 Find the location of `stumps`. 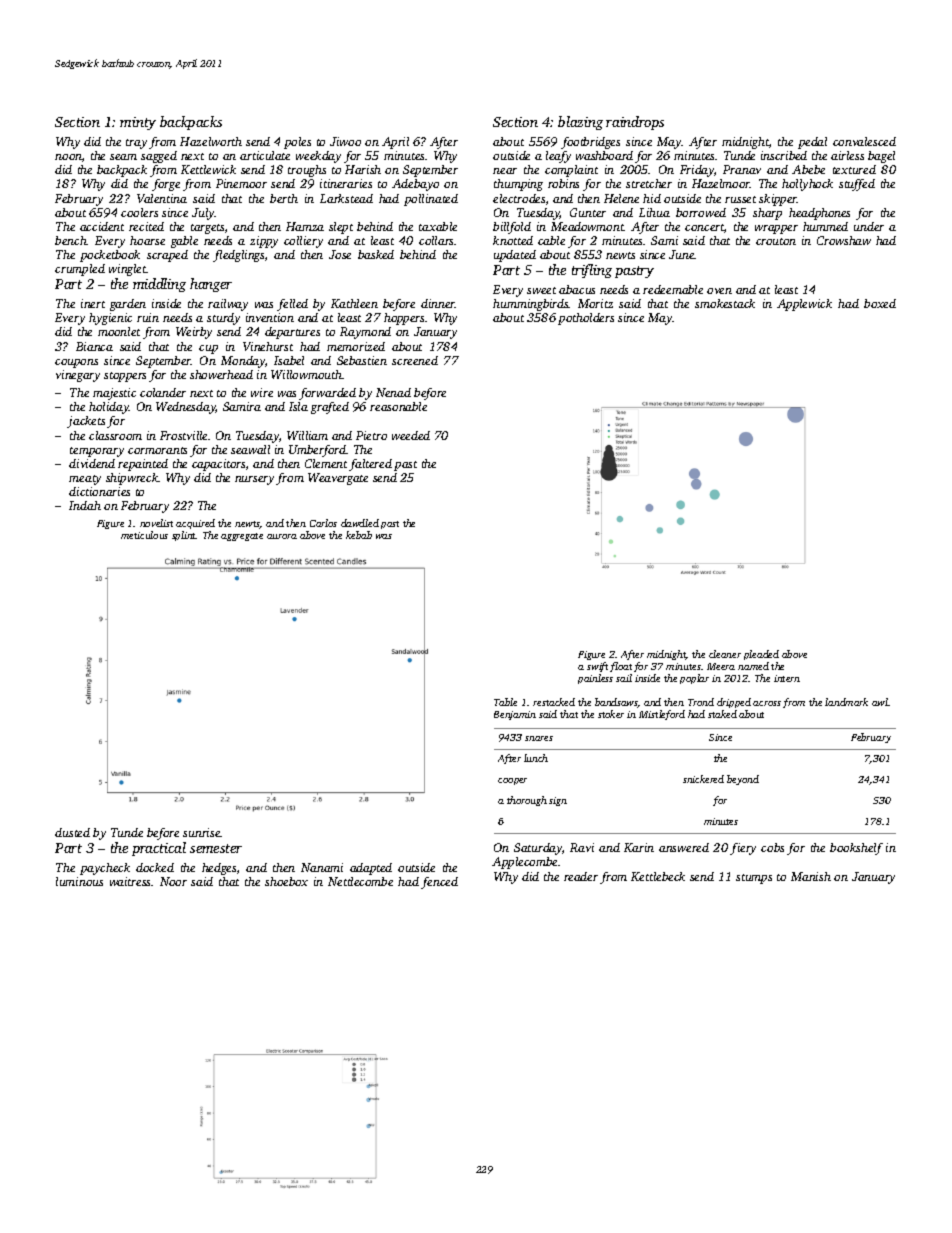

stumps is located at coordinates (754, 879).
